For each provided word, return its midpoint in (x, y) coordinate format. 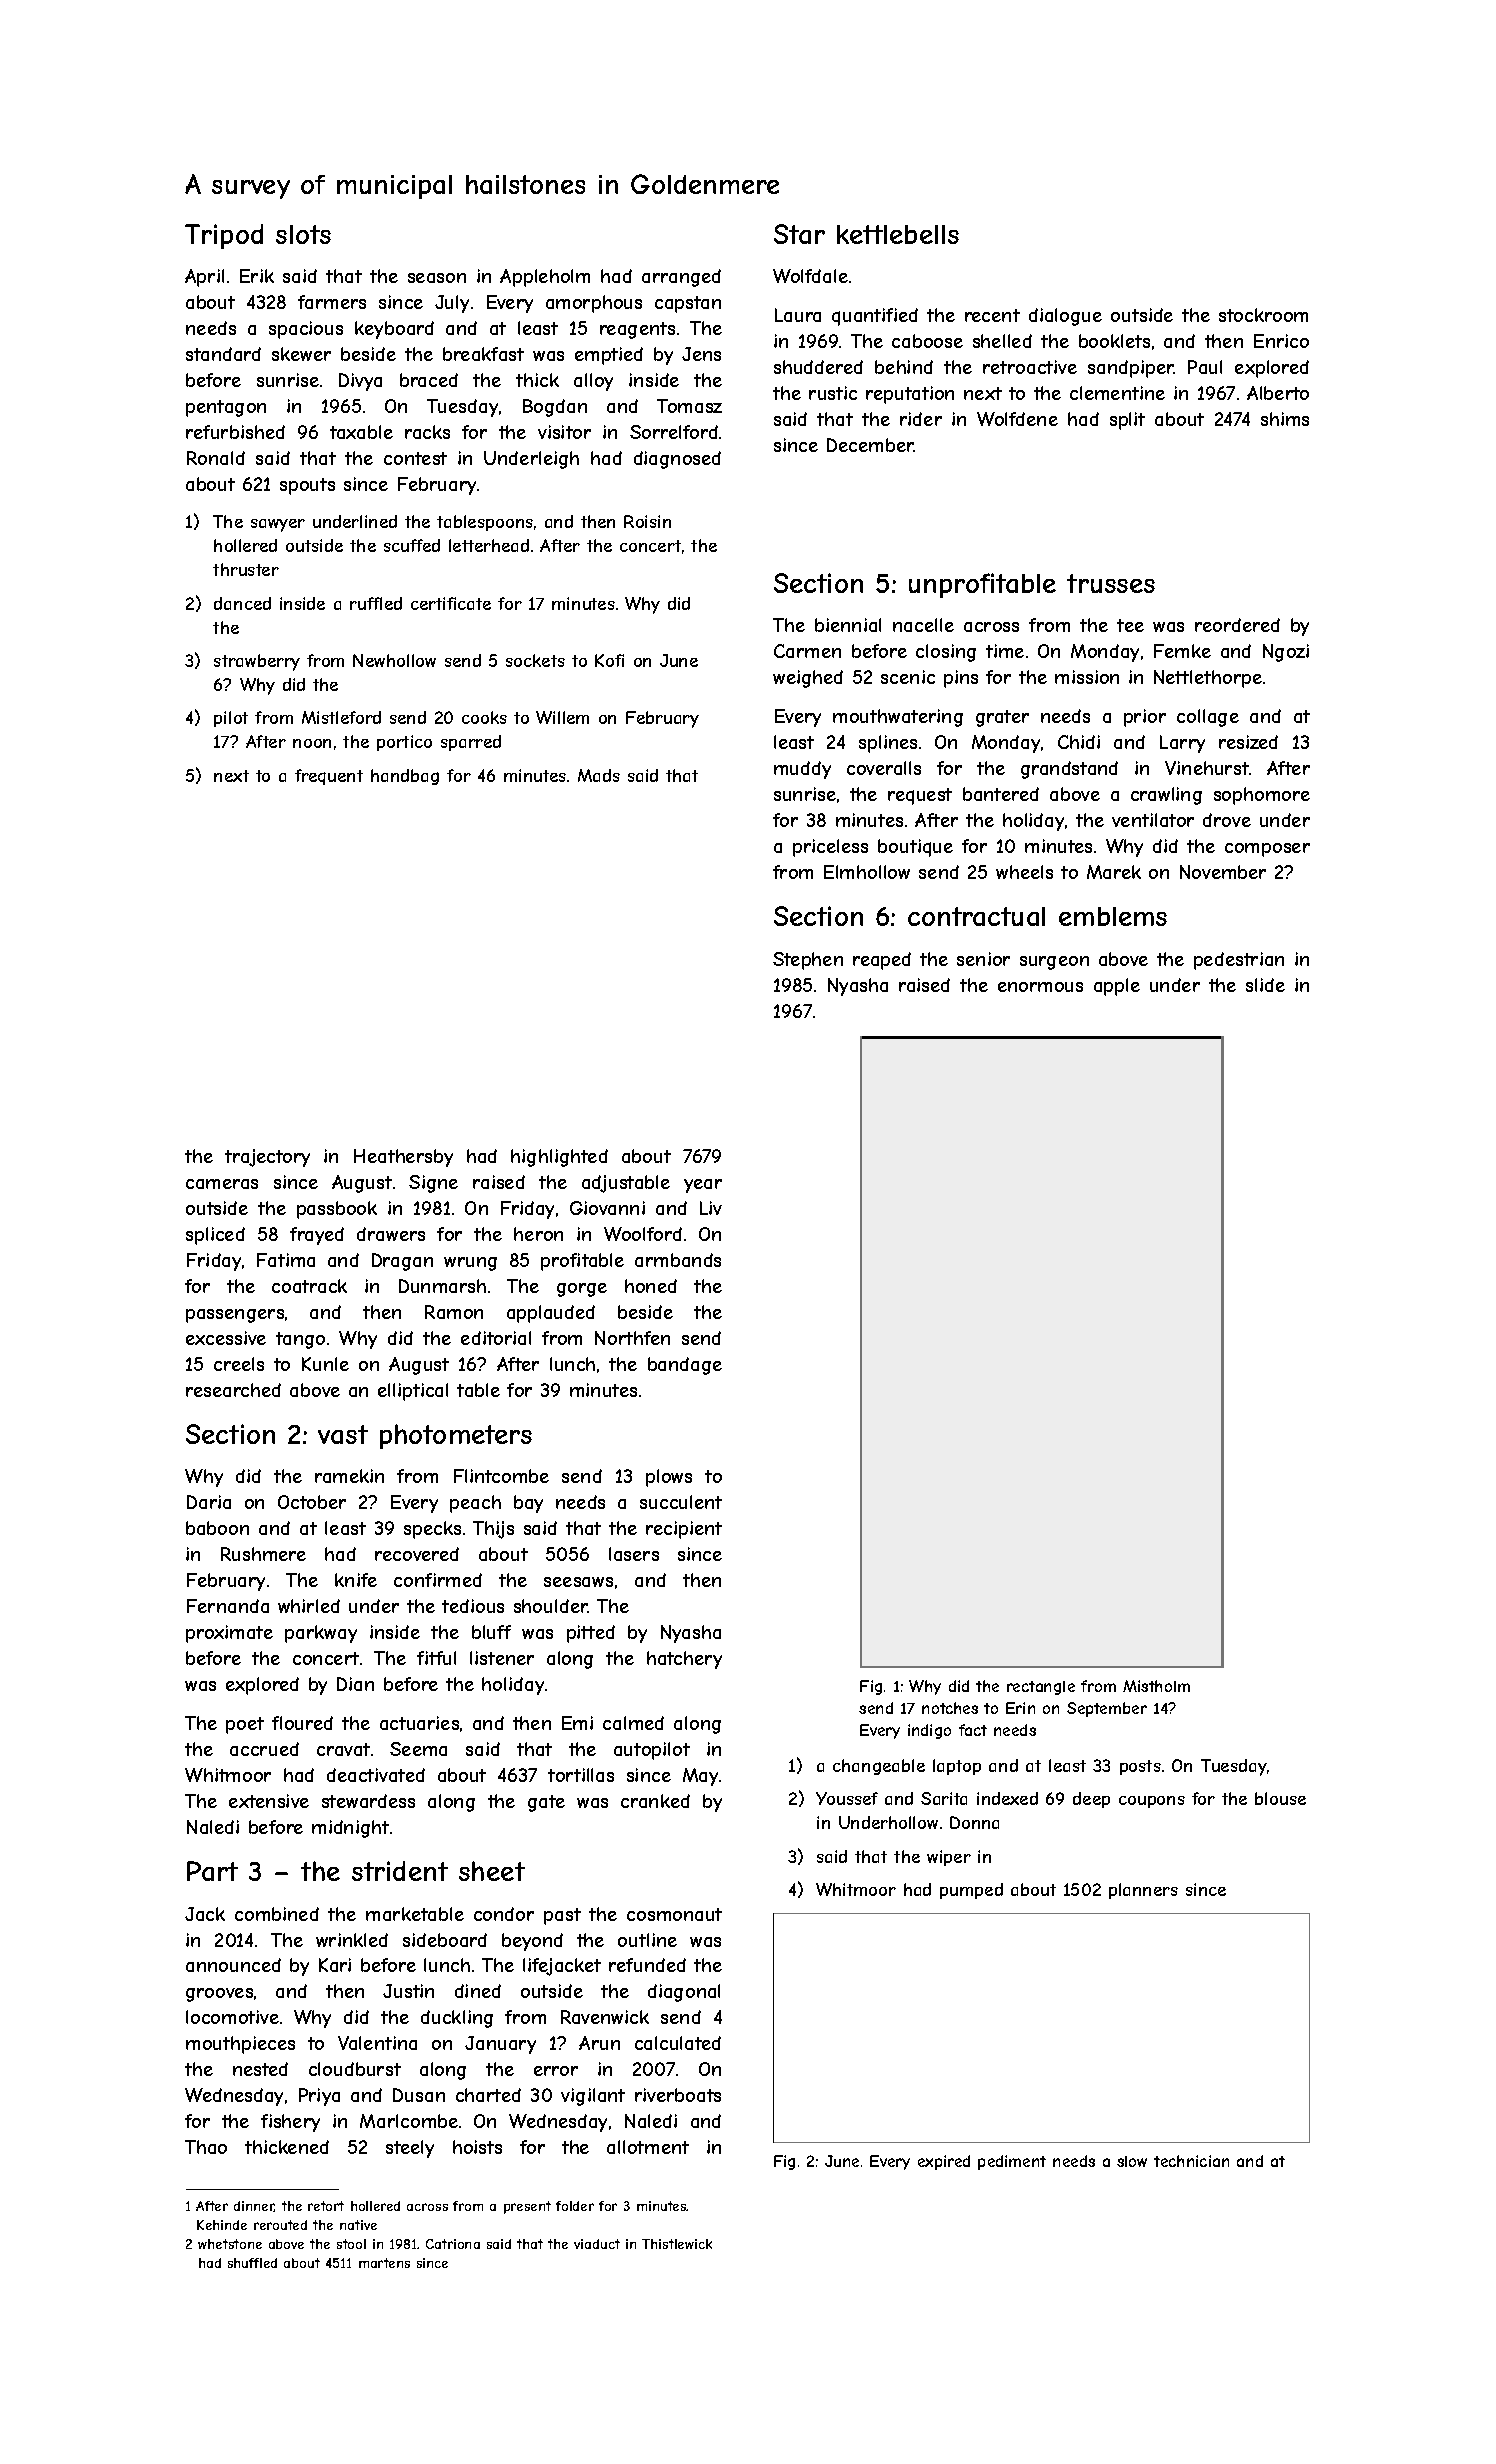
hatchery (684, 1660)
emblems (1113, 916)
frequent (329, 777)
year (703, 1186)
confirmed (438, 1580)
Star (799, 234)
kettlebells (898, 234)
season (437, 278)
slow (1132, 2161)
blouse (1280, 1798)
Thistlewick (677, 2244)
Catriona (453, 2244)
